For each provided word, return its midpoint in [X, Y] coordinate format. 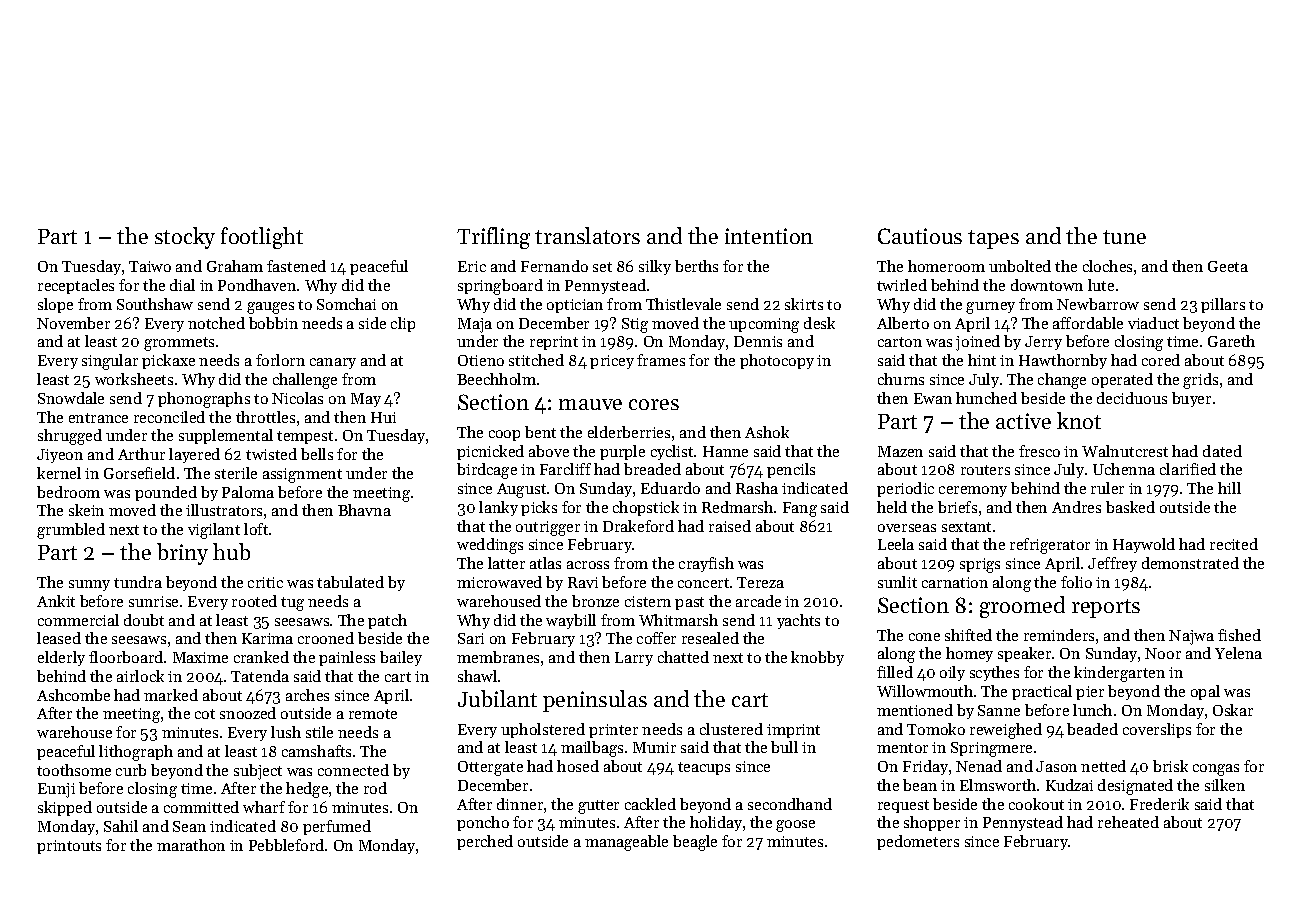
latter [506, 563]
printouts [69, 847]
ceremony [973, 491]
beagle [695, 843]
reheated [1128, 822]
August [521, 490]
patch [387, 621]
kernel [59, 473]
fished [1239, 635]
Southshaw [155, 304]
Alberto [903, 323]
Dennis [758, 341]
